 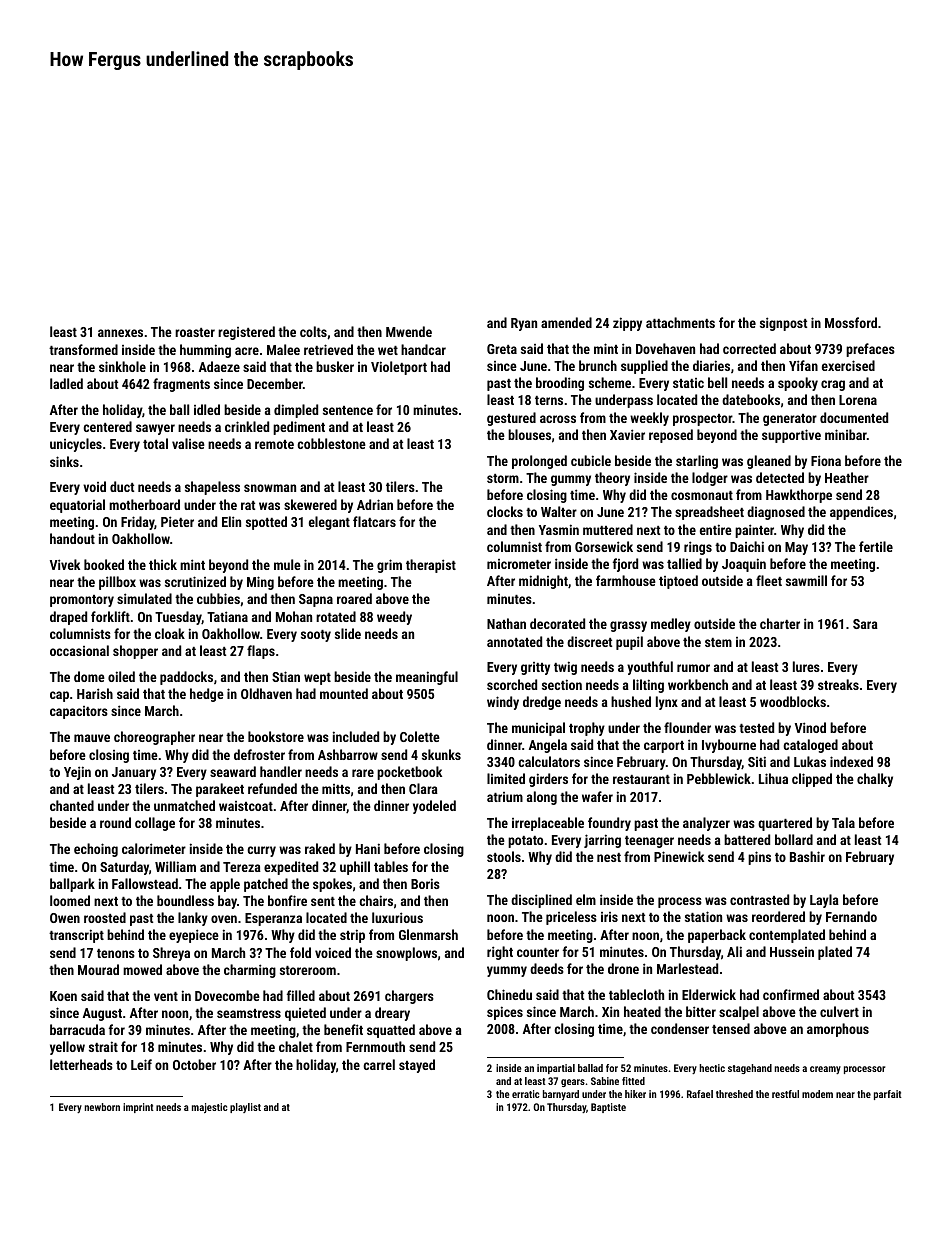 I want to click on disciplined, so click(x=541, y=901).
